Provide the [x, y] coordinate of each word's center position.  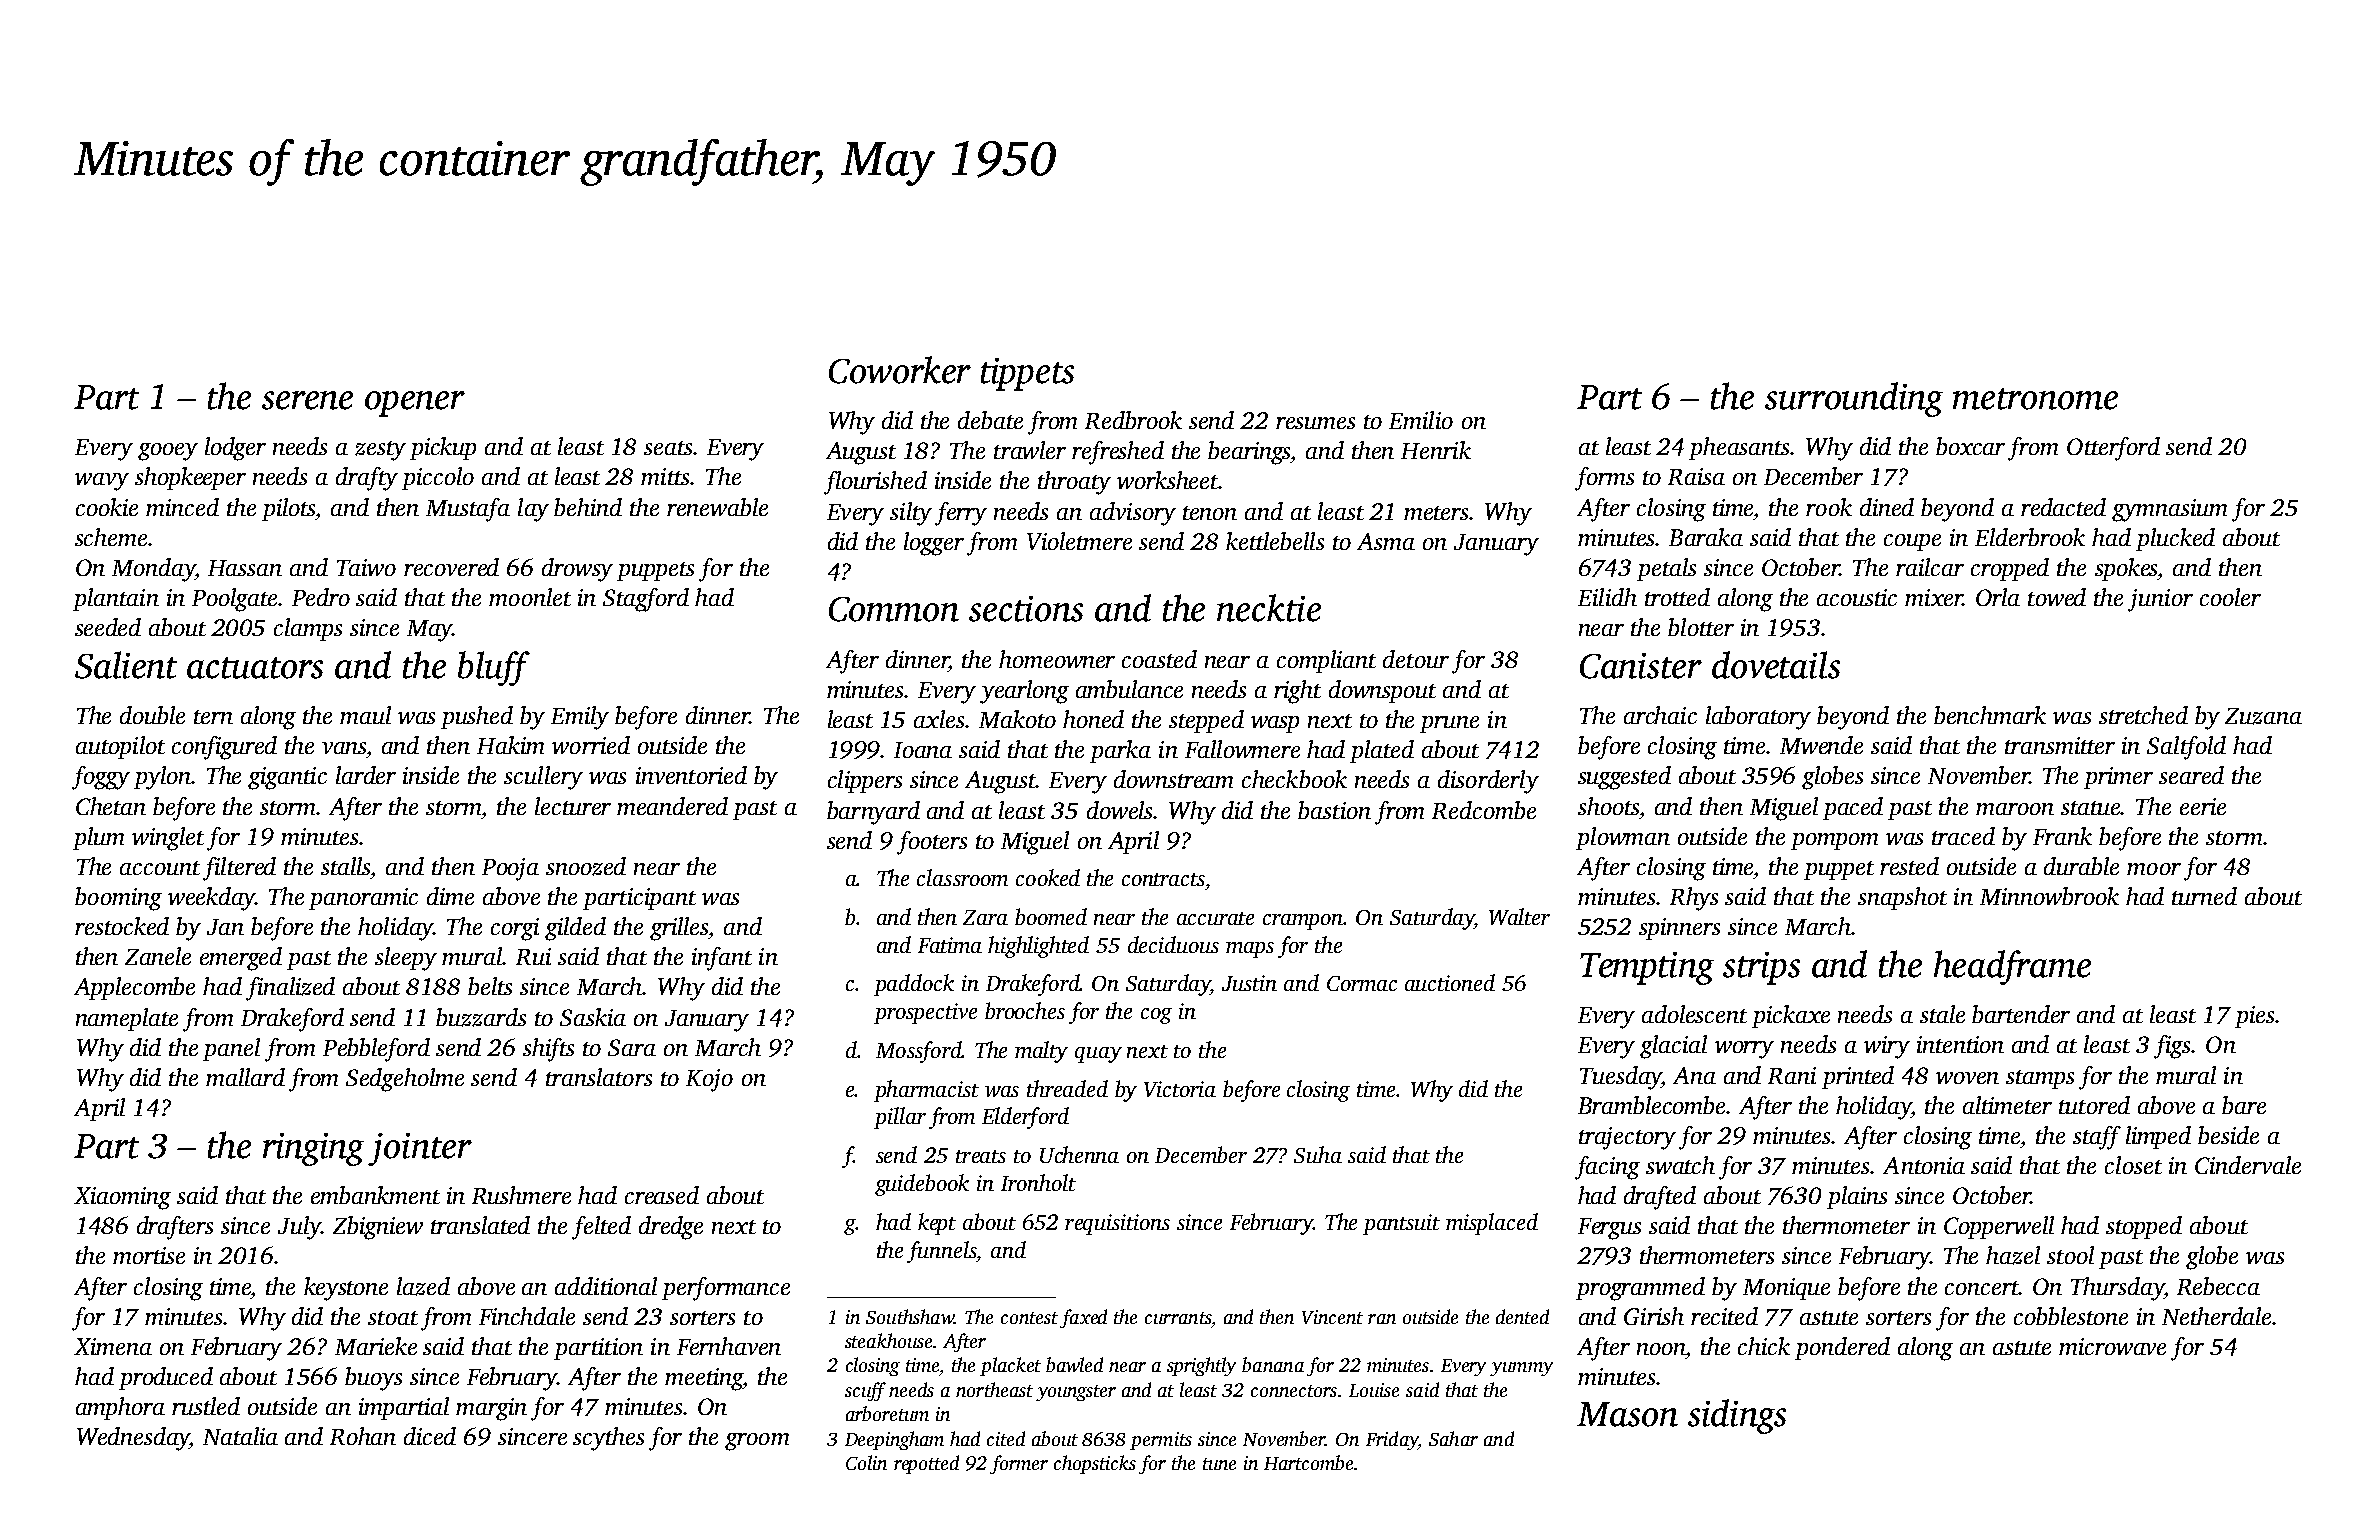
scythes [608, 1439]
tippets [1027, 374]
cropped [2010, 569]
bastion [1334, 810]
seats [668, 448]
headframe [2012, 967]
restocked [122, 926]
